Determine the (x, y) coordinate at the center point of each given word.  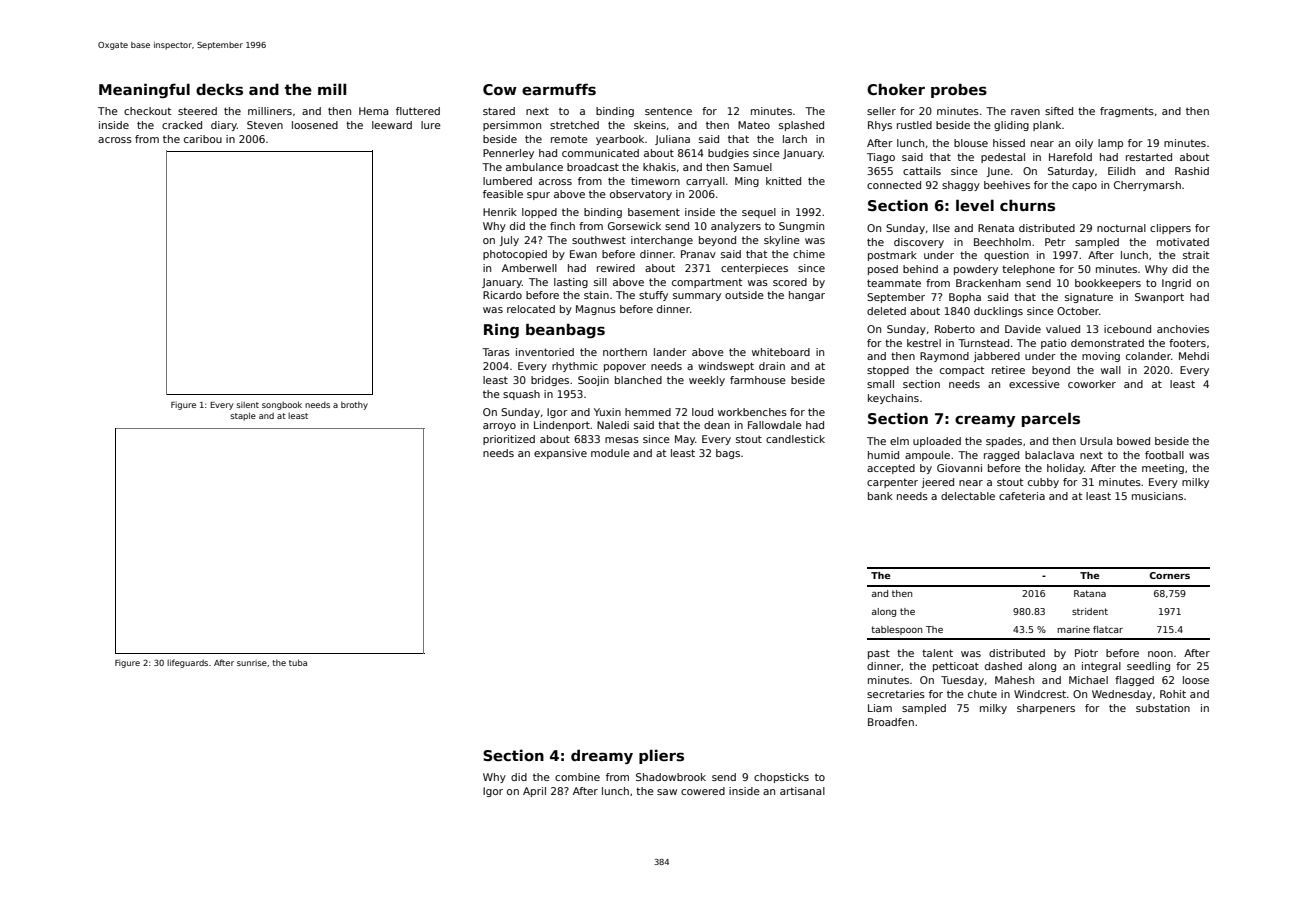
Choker (896, 89)
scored (790, 282)
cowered (703, 791)
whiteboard (781, 352)
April (534, 792)
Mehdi (1194, 356)
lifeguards (187, 663)
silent (248, 405)
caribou (203, 139)
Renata (996, 228)
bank (880, 496)
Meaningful (144, 90)
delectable (968, 496)
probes (959, 90)
